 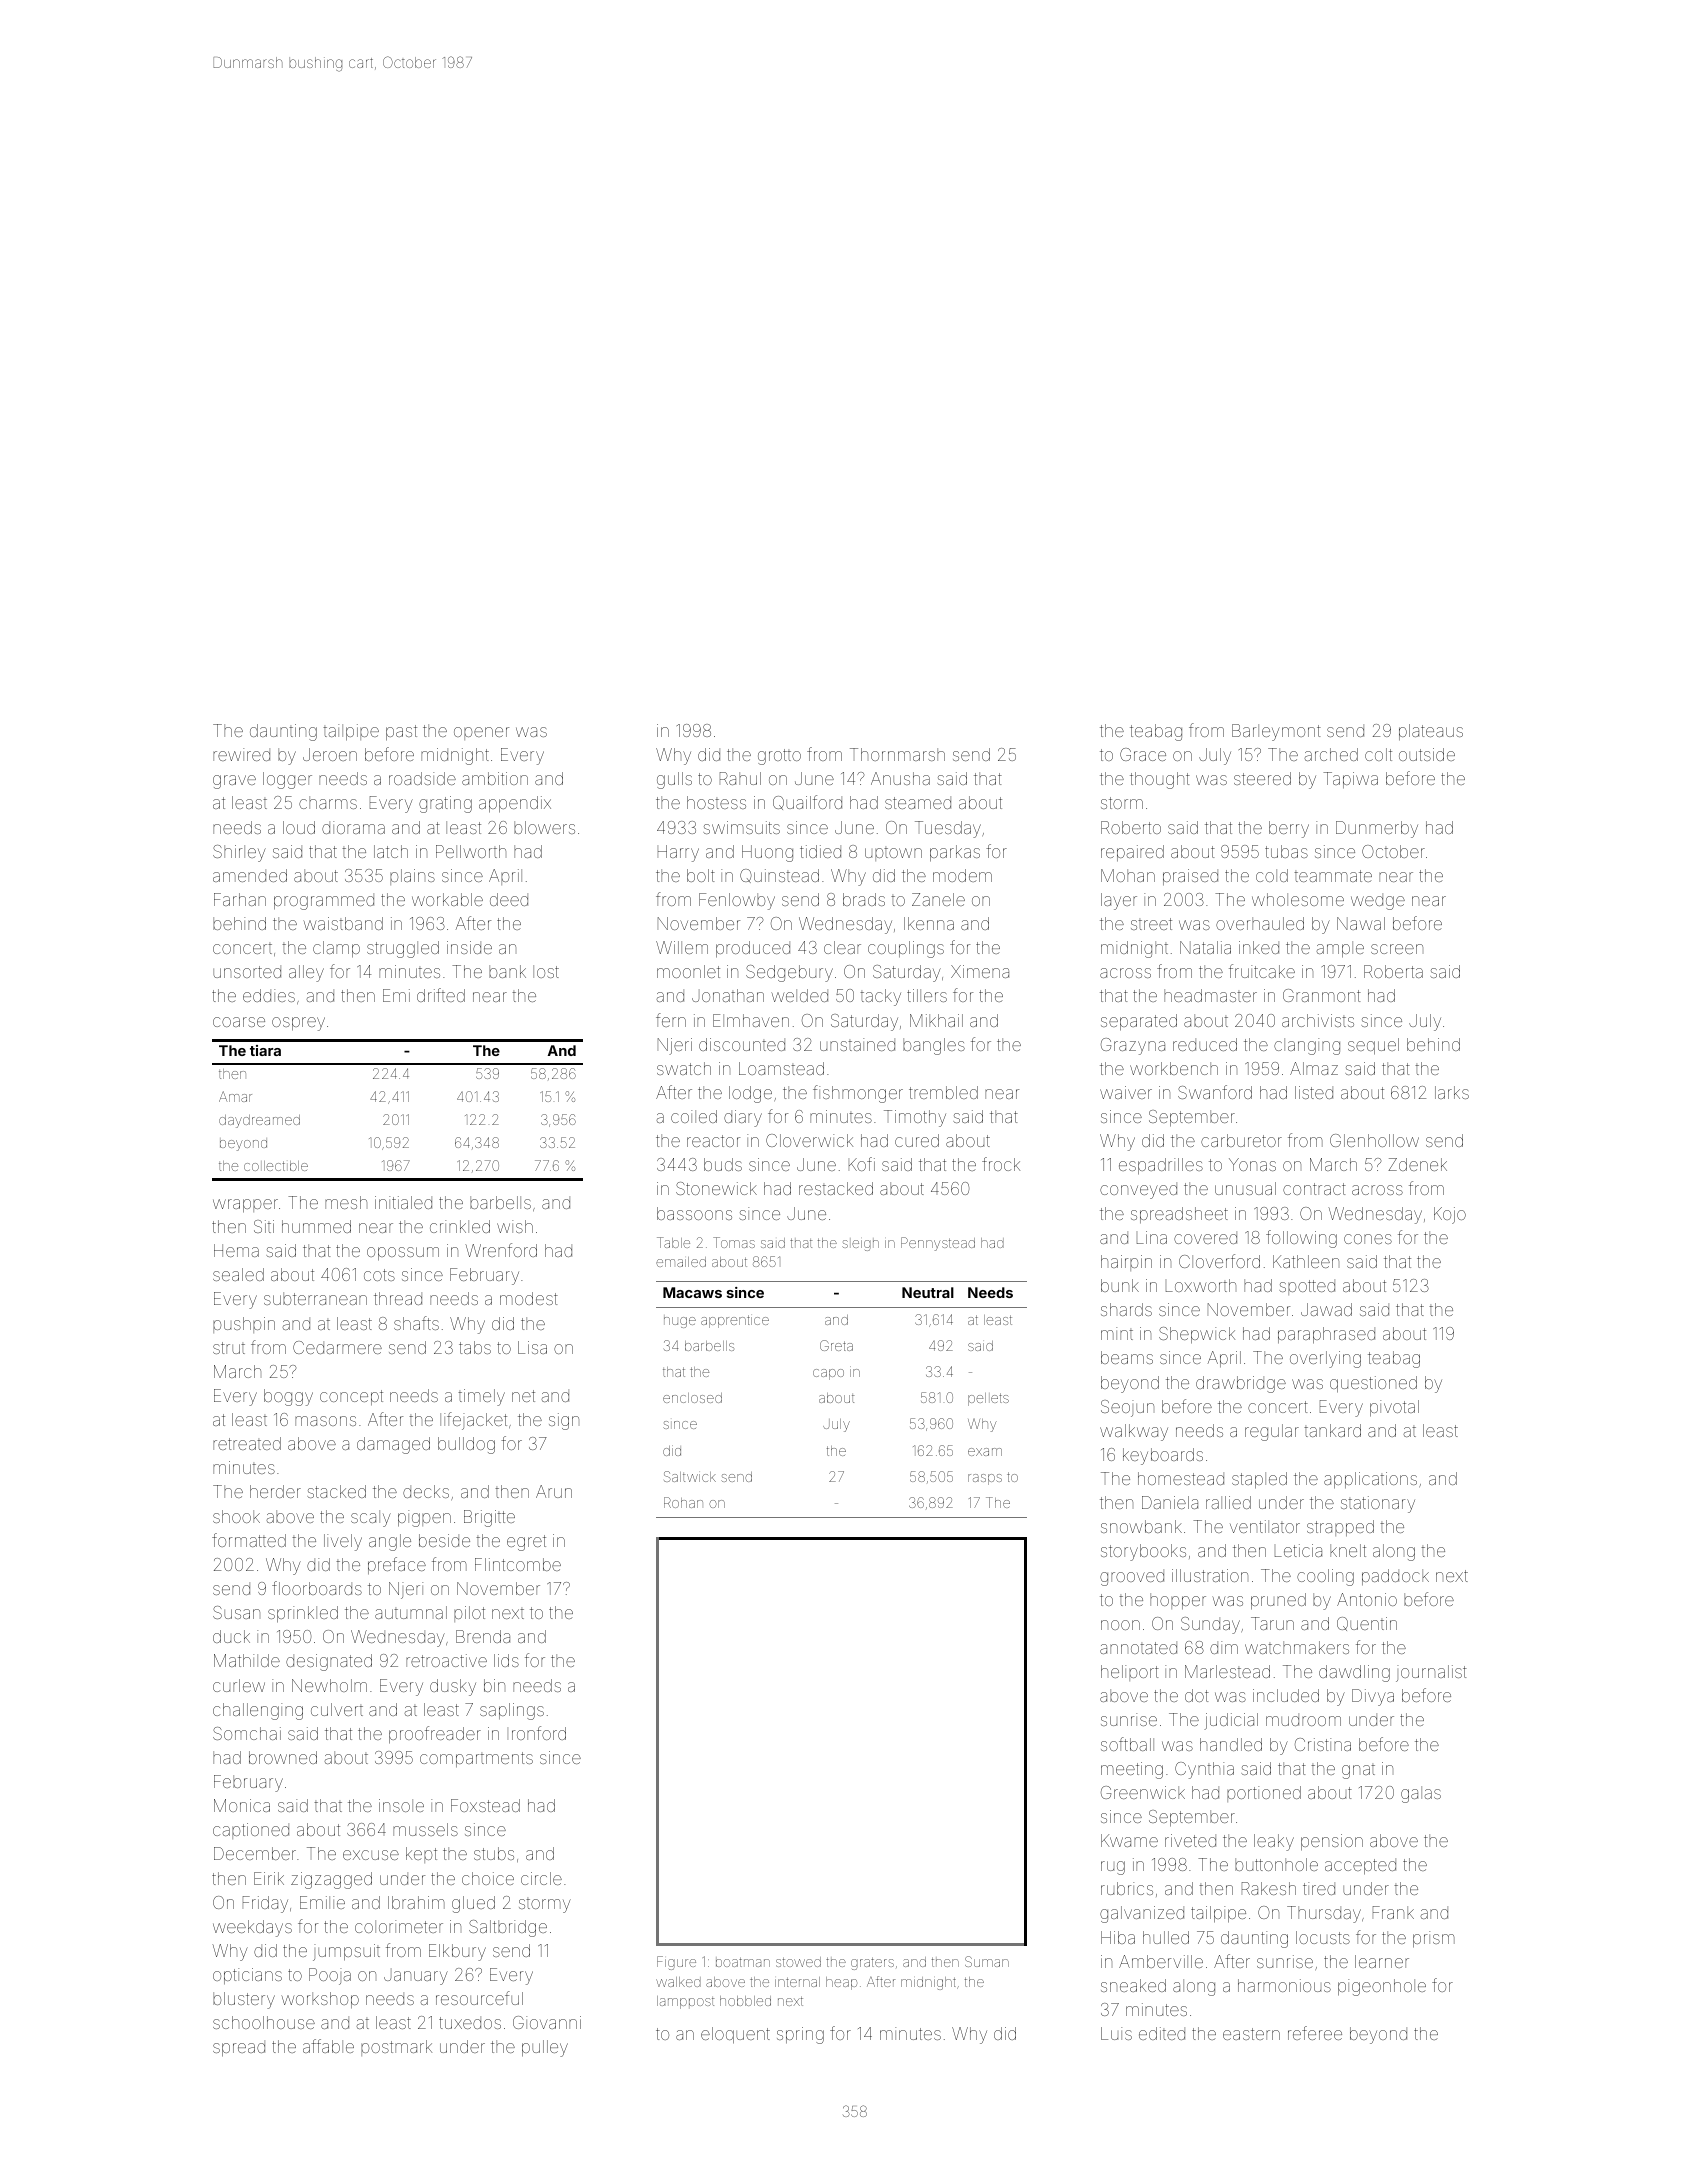 I want to click on Fenlowby, so click(x=737, y=901).
